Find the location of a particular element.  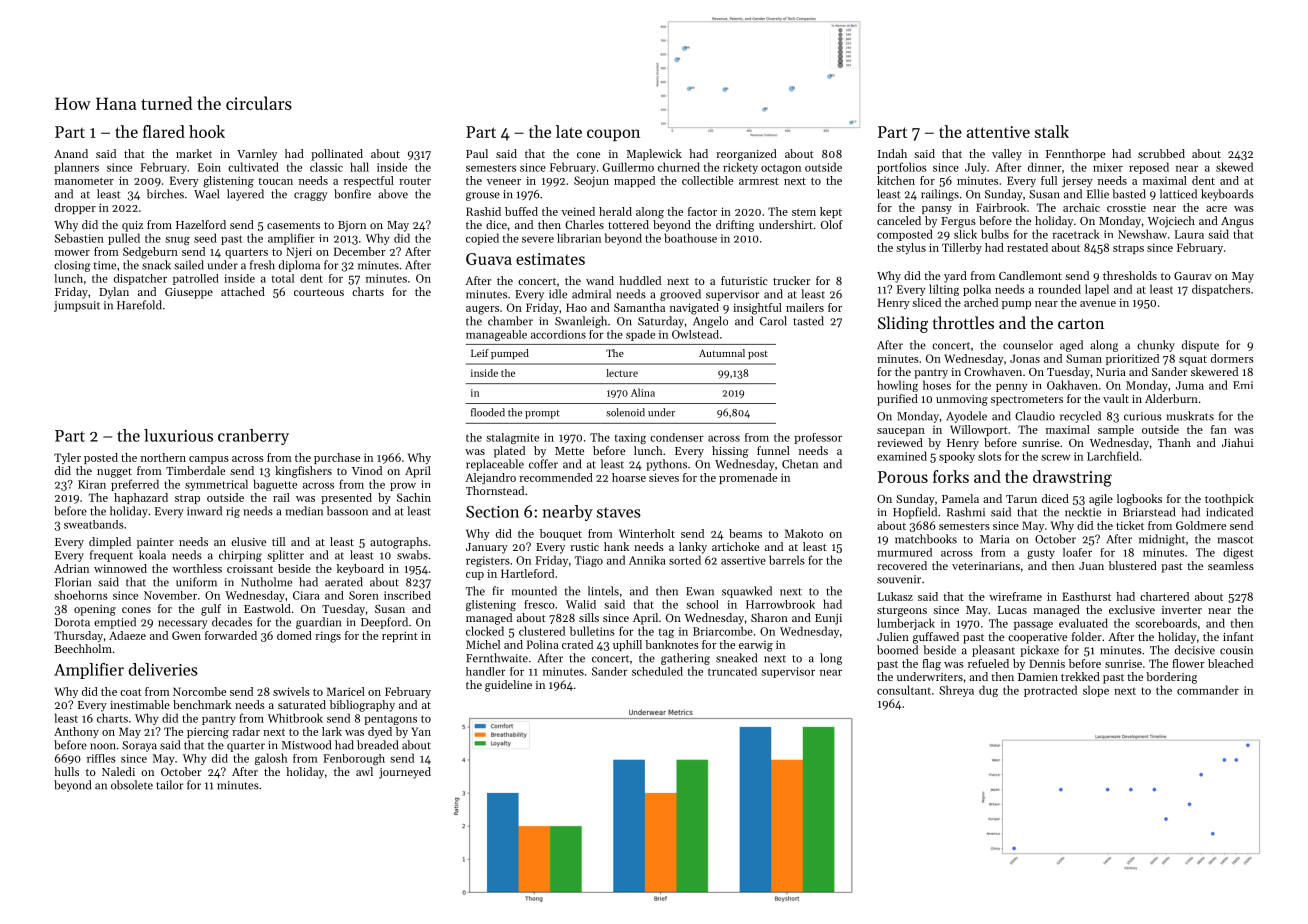

Mette is located at coordinates (569, 451).
